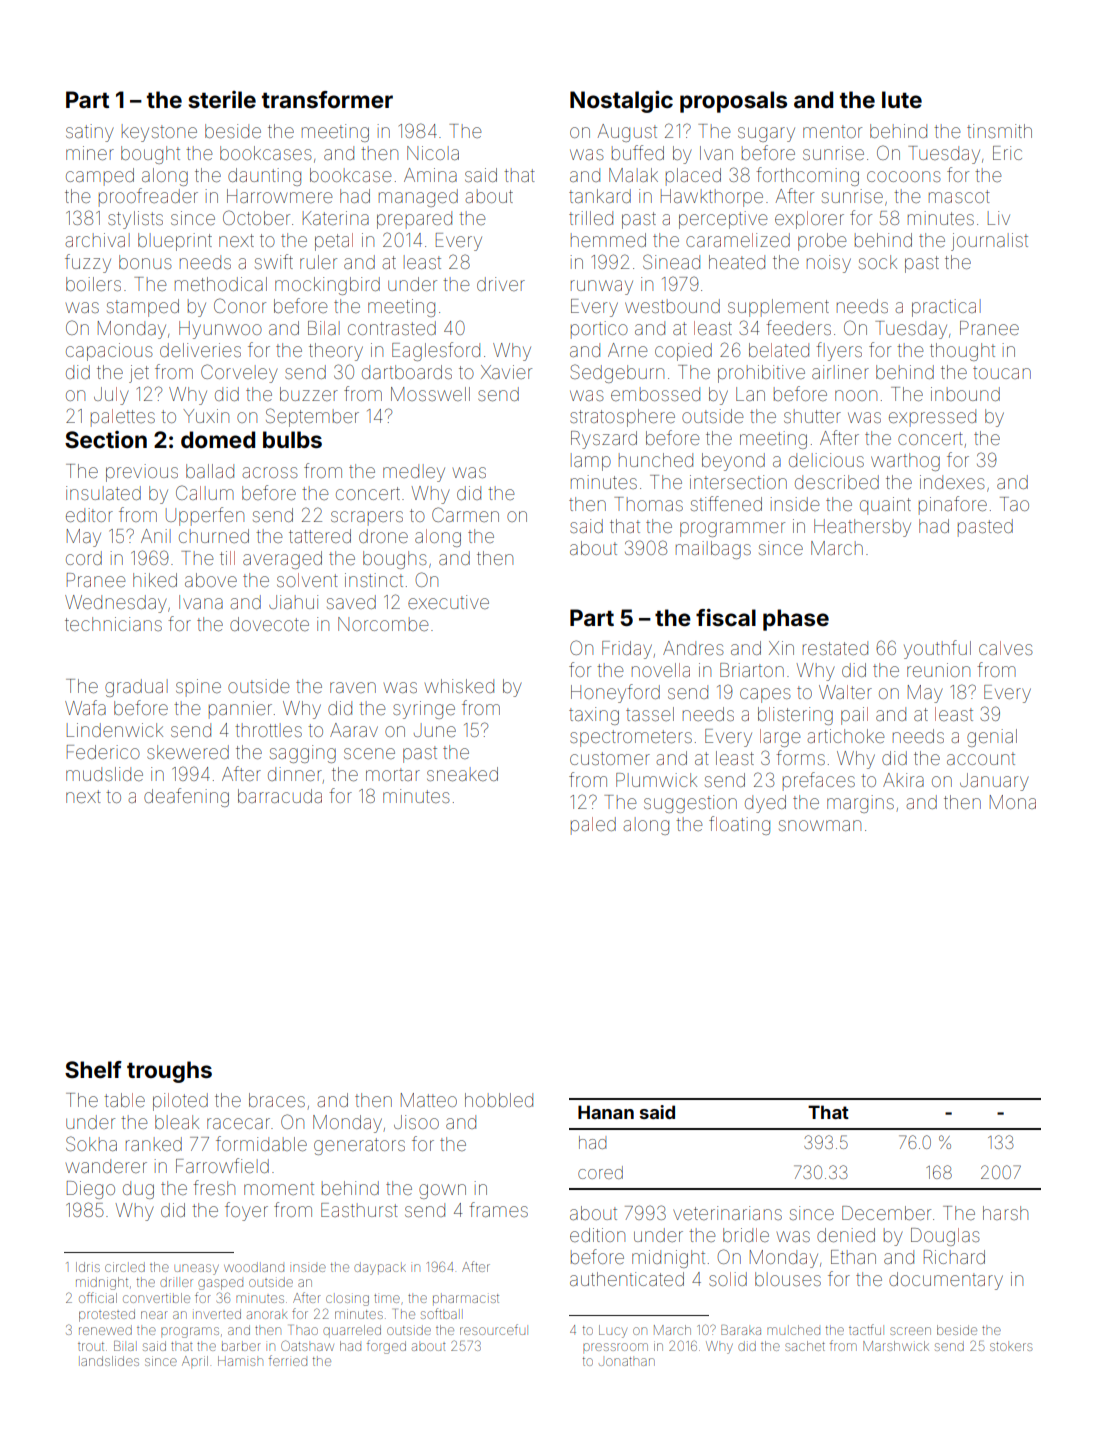 This screenshot has width=1105, height=1431. What do you see at coordinates (135, 220) in the screenshot?
I see `stylists` at bounding box center [135, 220].
